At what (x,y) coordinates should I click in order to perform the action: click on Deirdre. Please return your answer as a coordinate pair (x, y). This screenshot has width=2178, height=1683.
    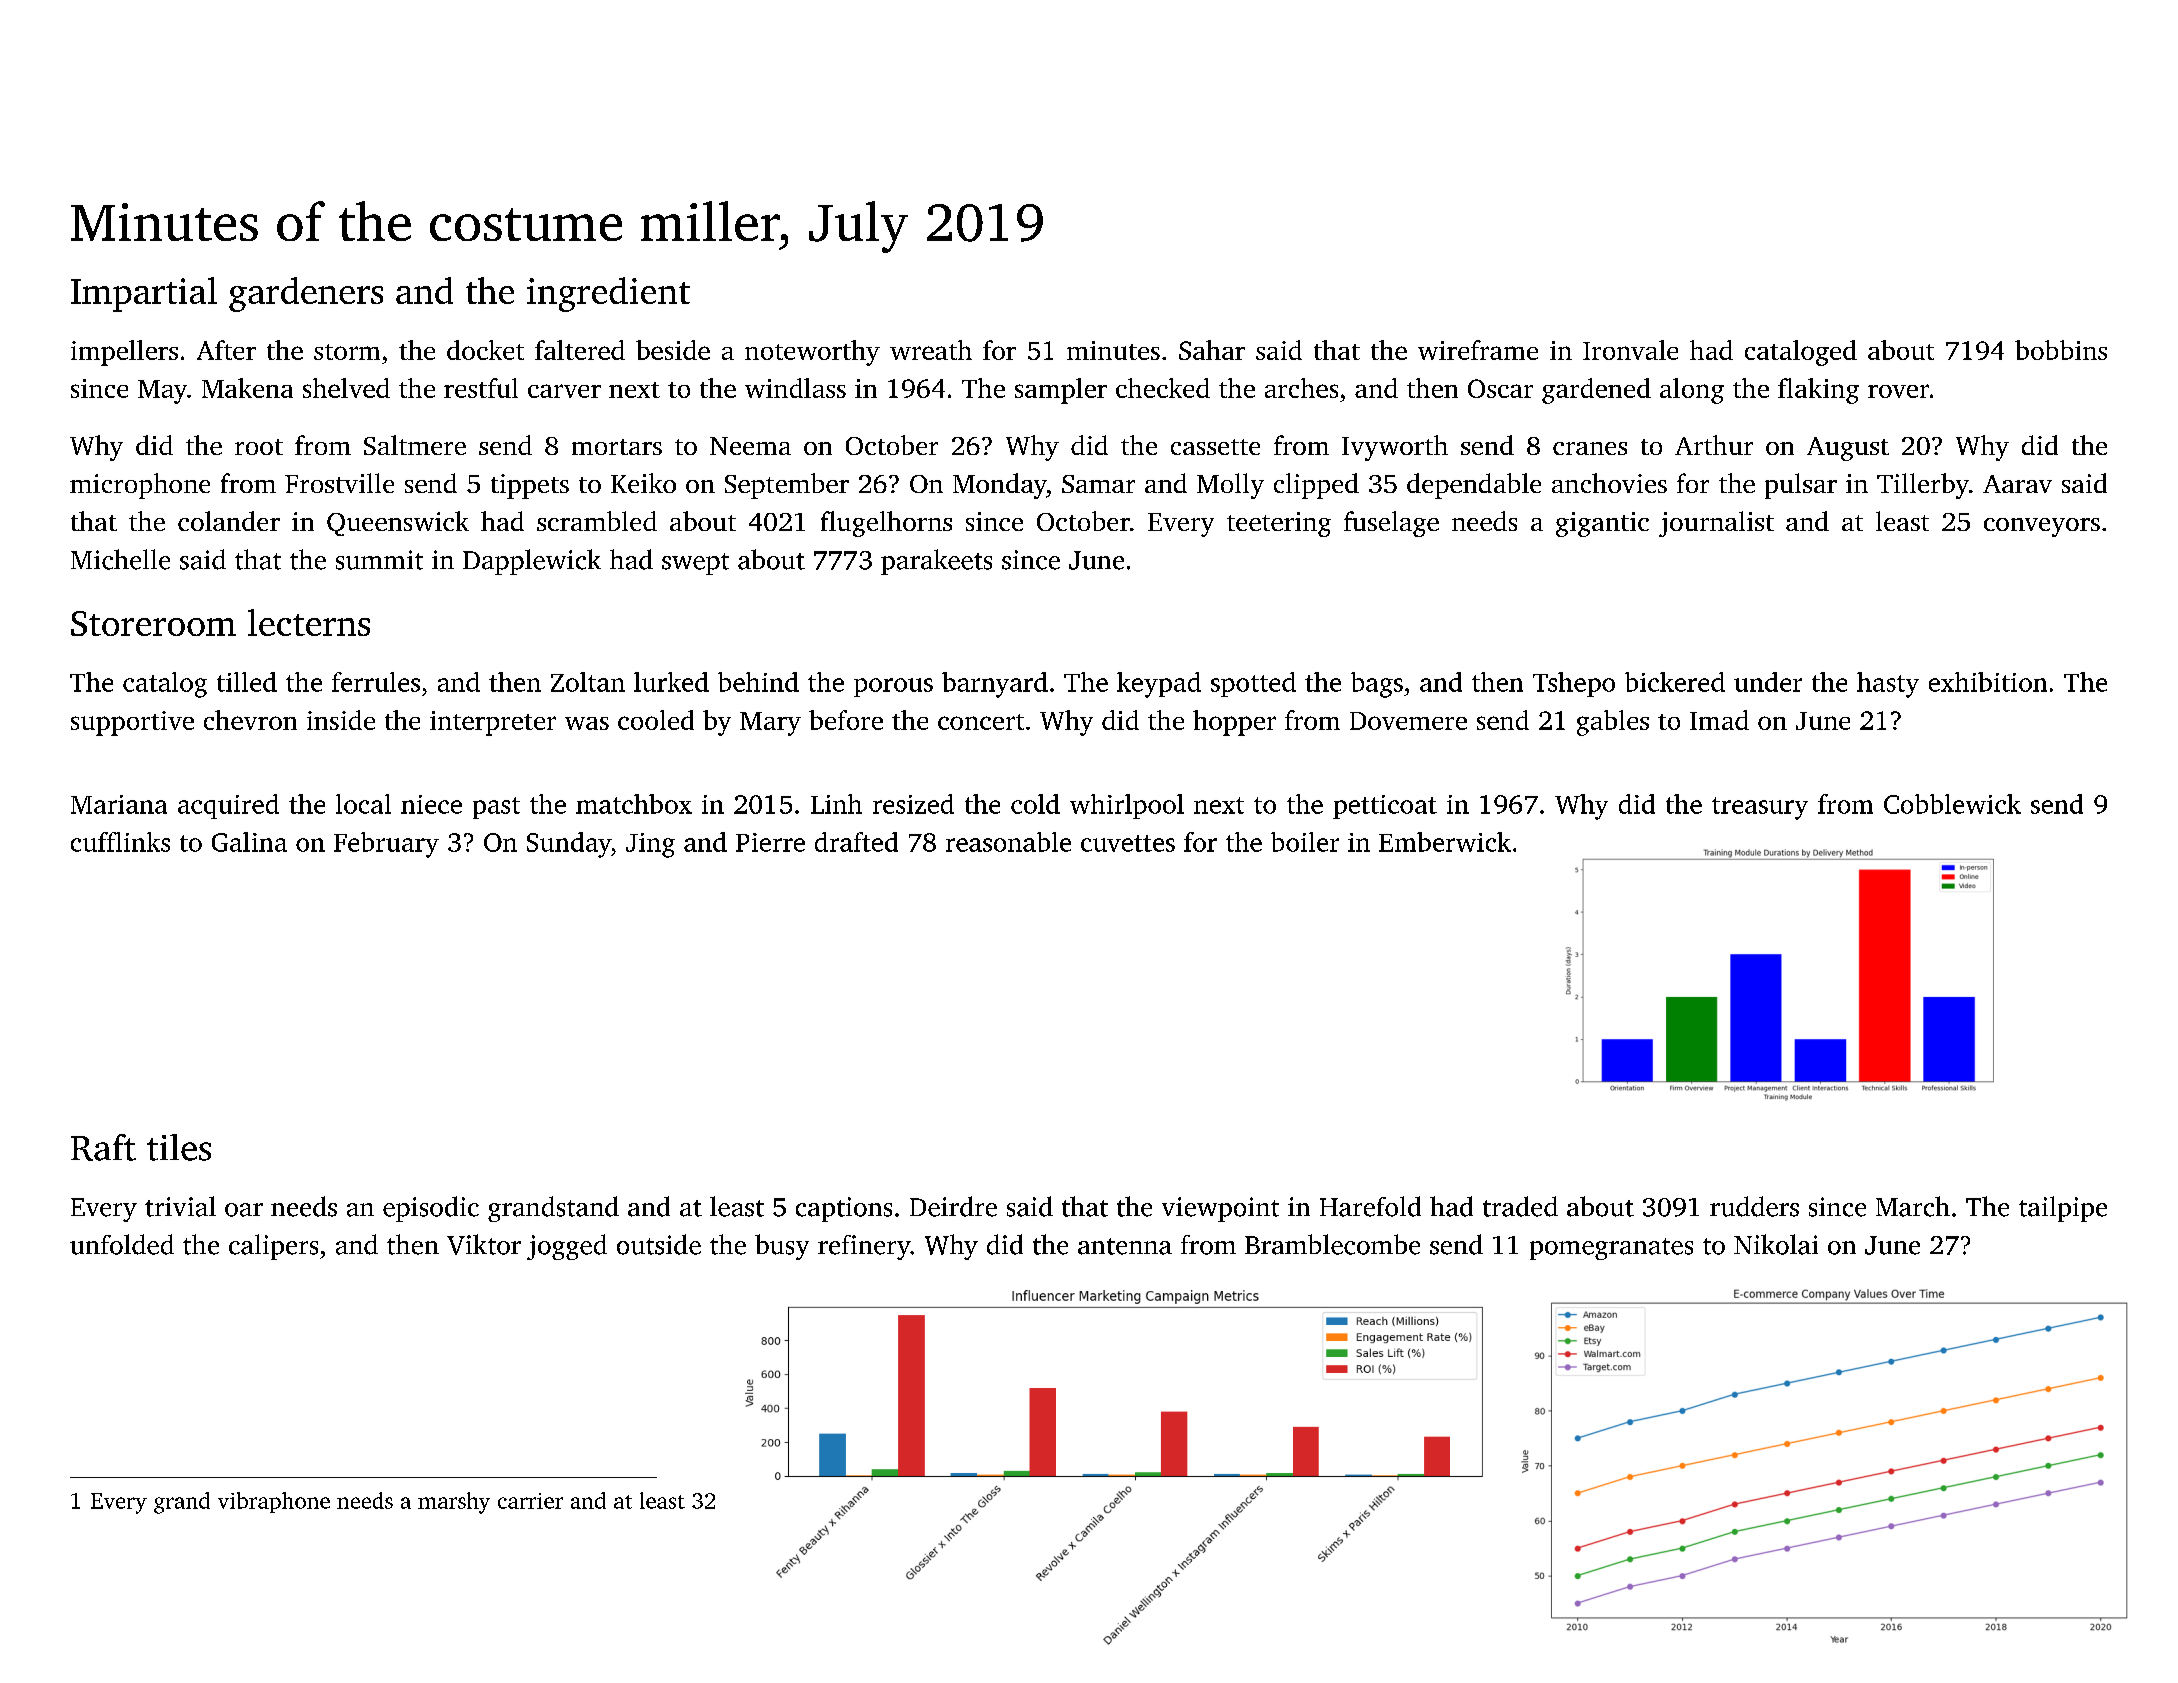
    Looking at the image, I should click on (953, 1206).
